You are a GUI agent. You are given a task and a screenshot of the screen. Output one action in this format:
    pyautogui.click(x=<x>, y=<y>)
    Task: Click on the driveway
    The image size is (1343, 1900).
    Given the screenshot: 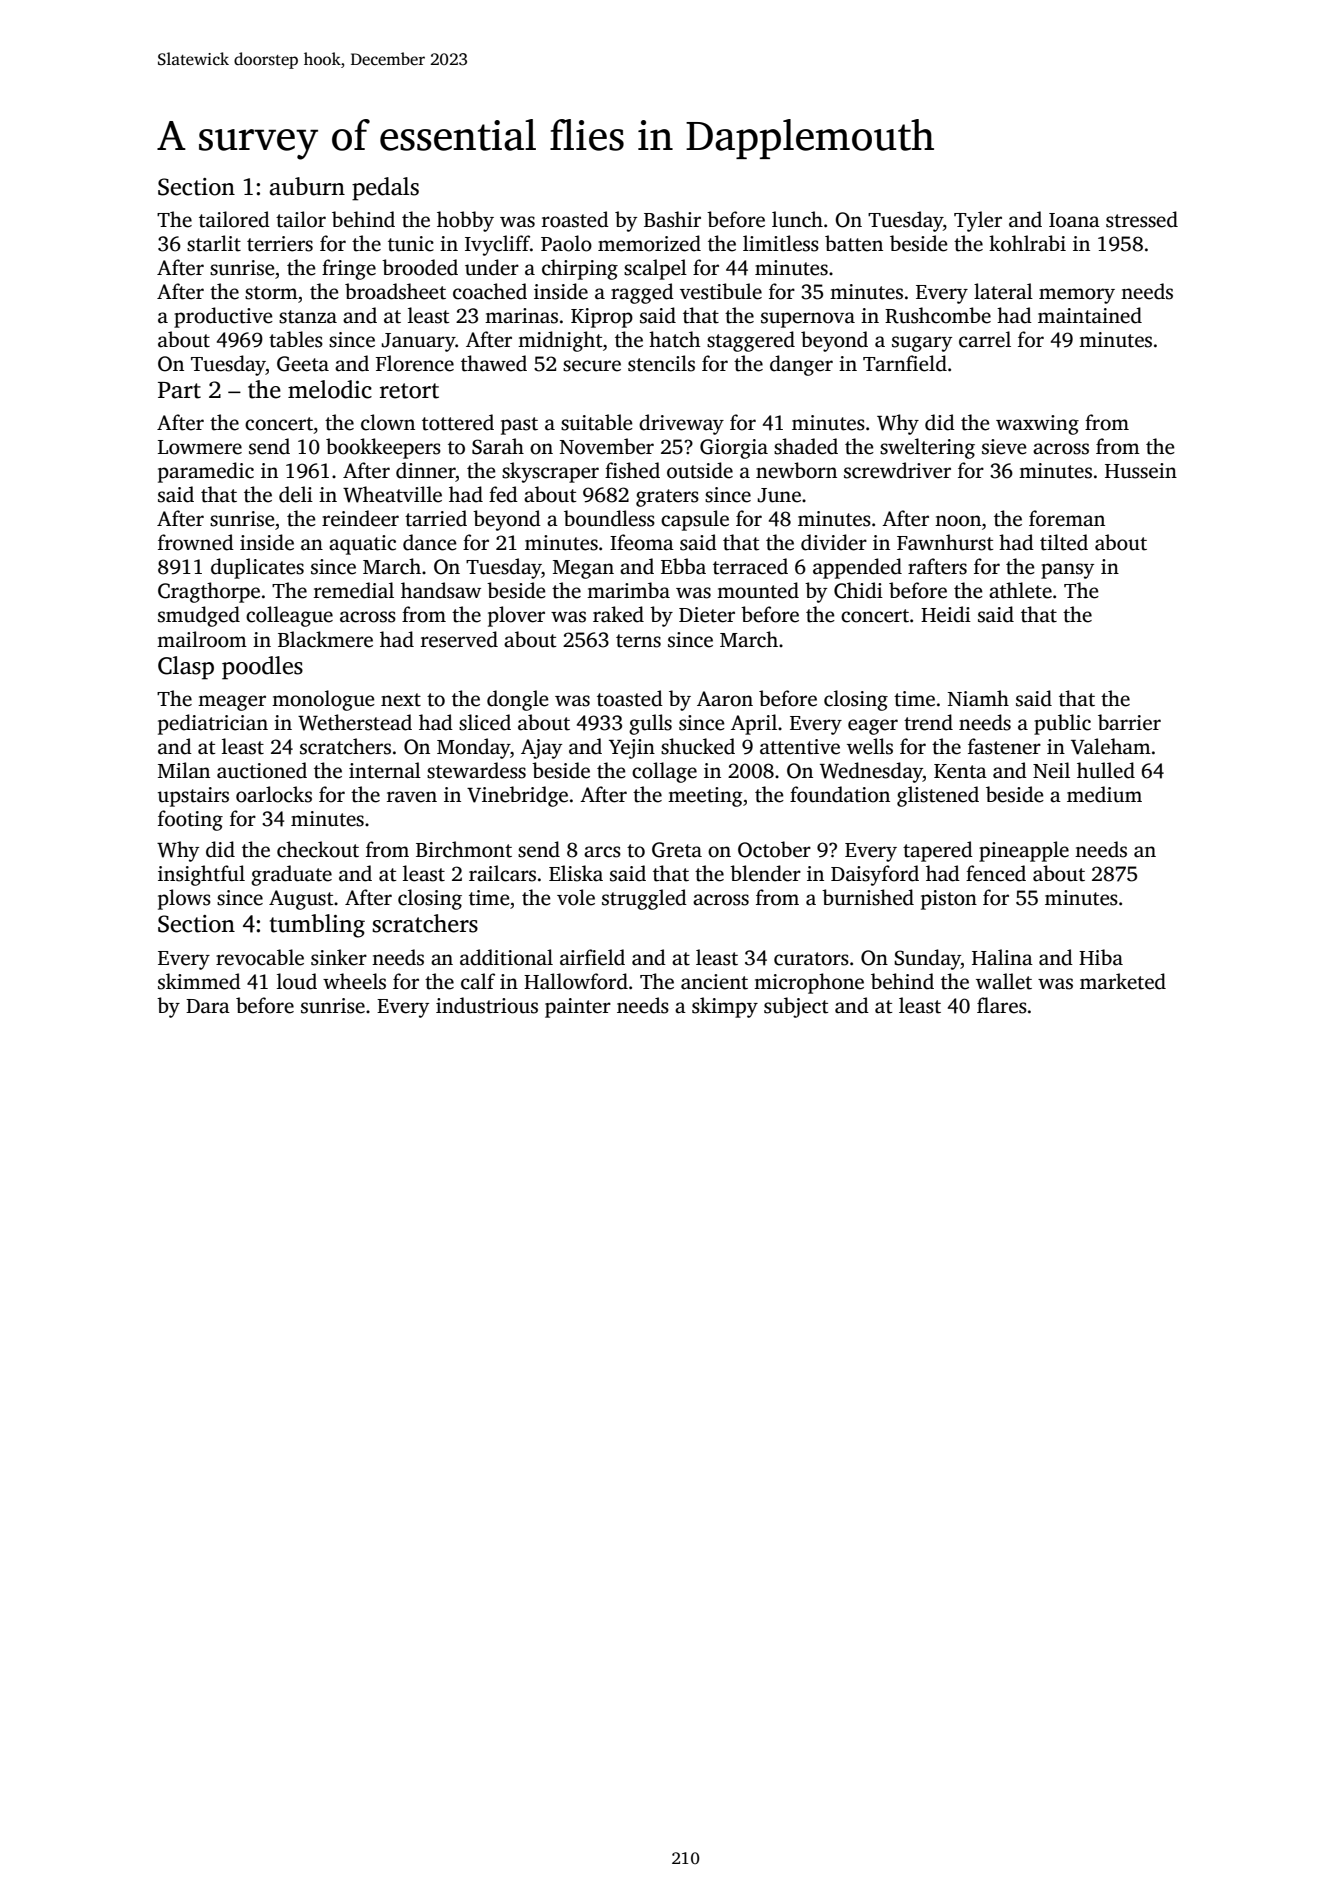 What is the action you would take?
    pyautogui.click(x=681, y=424)
